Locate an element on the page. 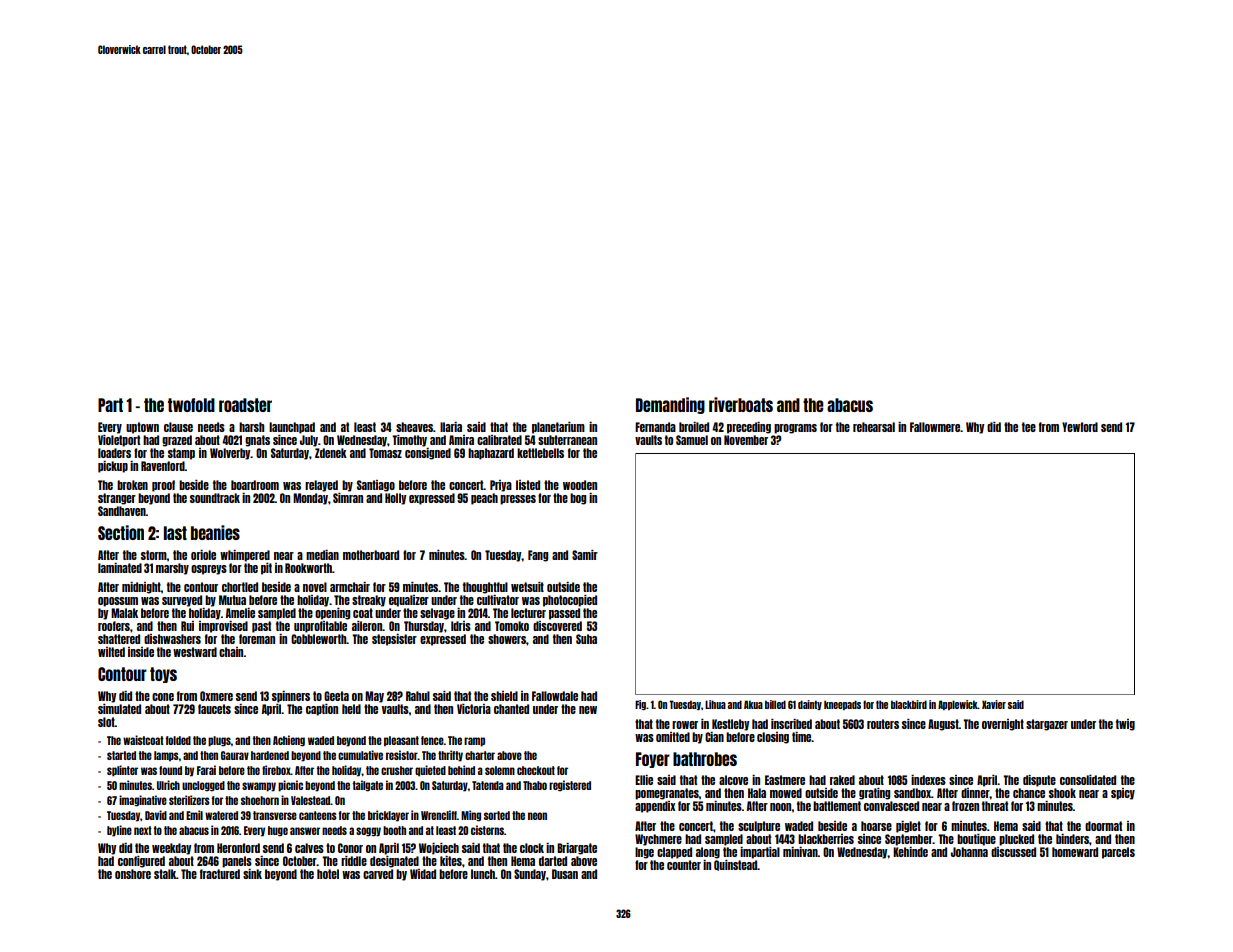 The image size is (1233, 952). listed is located at coordinates (528, 485).
